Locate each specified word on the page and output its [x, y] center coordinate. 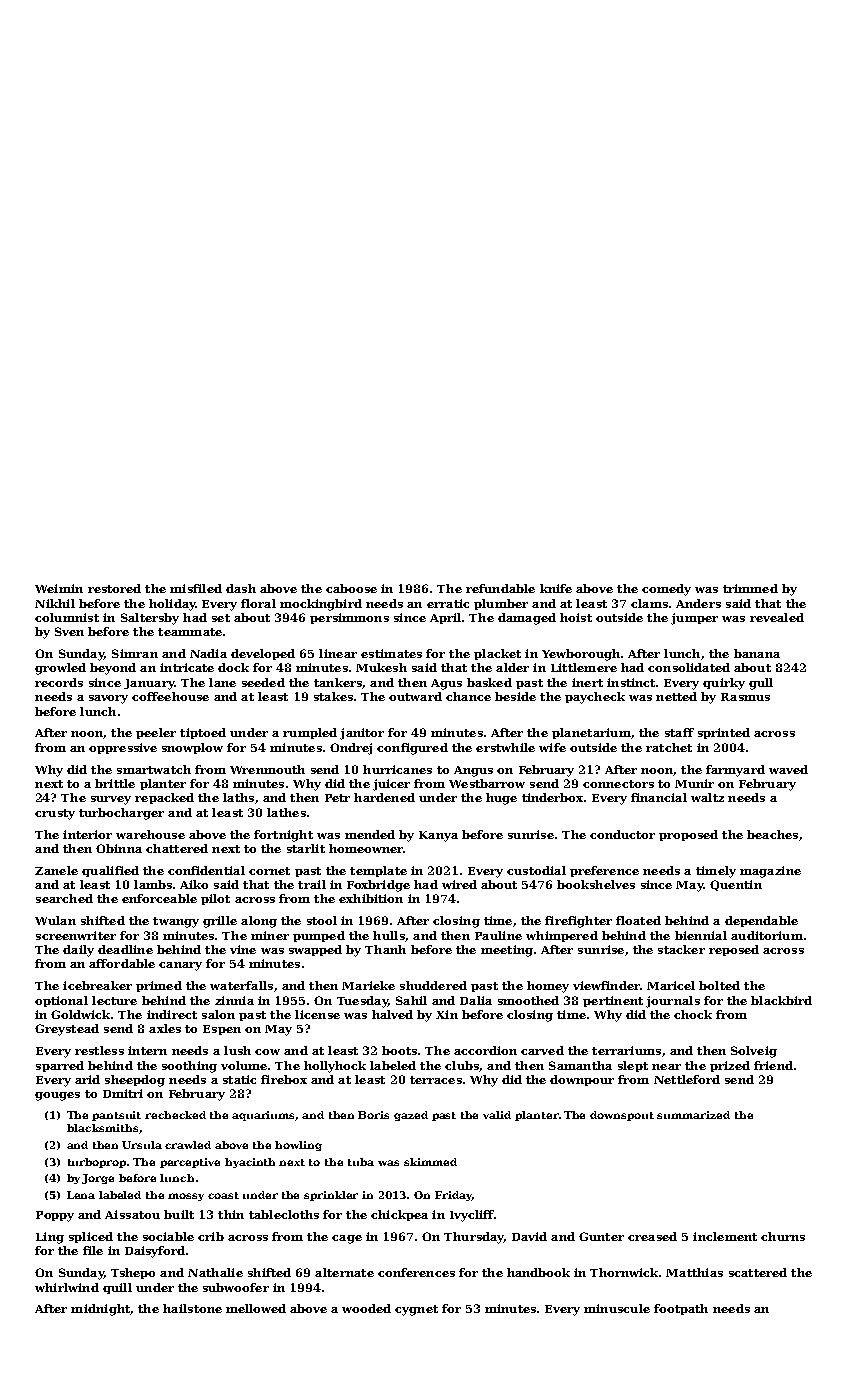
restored [114, 588]
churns [783, 1236]
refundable [500, 588]
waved [788, 769]
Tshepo [133, 1273]
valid [497, 1115]
